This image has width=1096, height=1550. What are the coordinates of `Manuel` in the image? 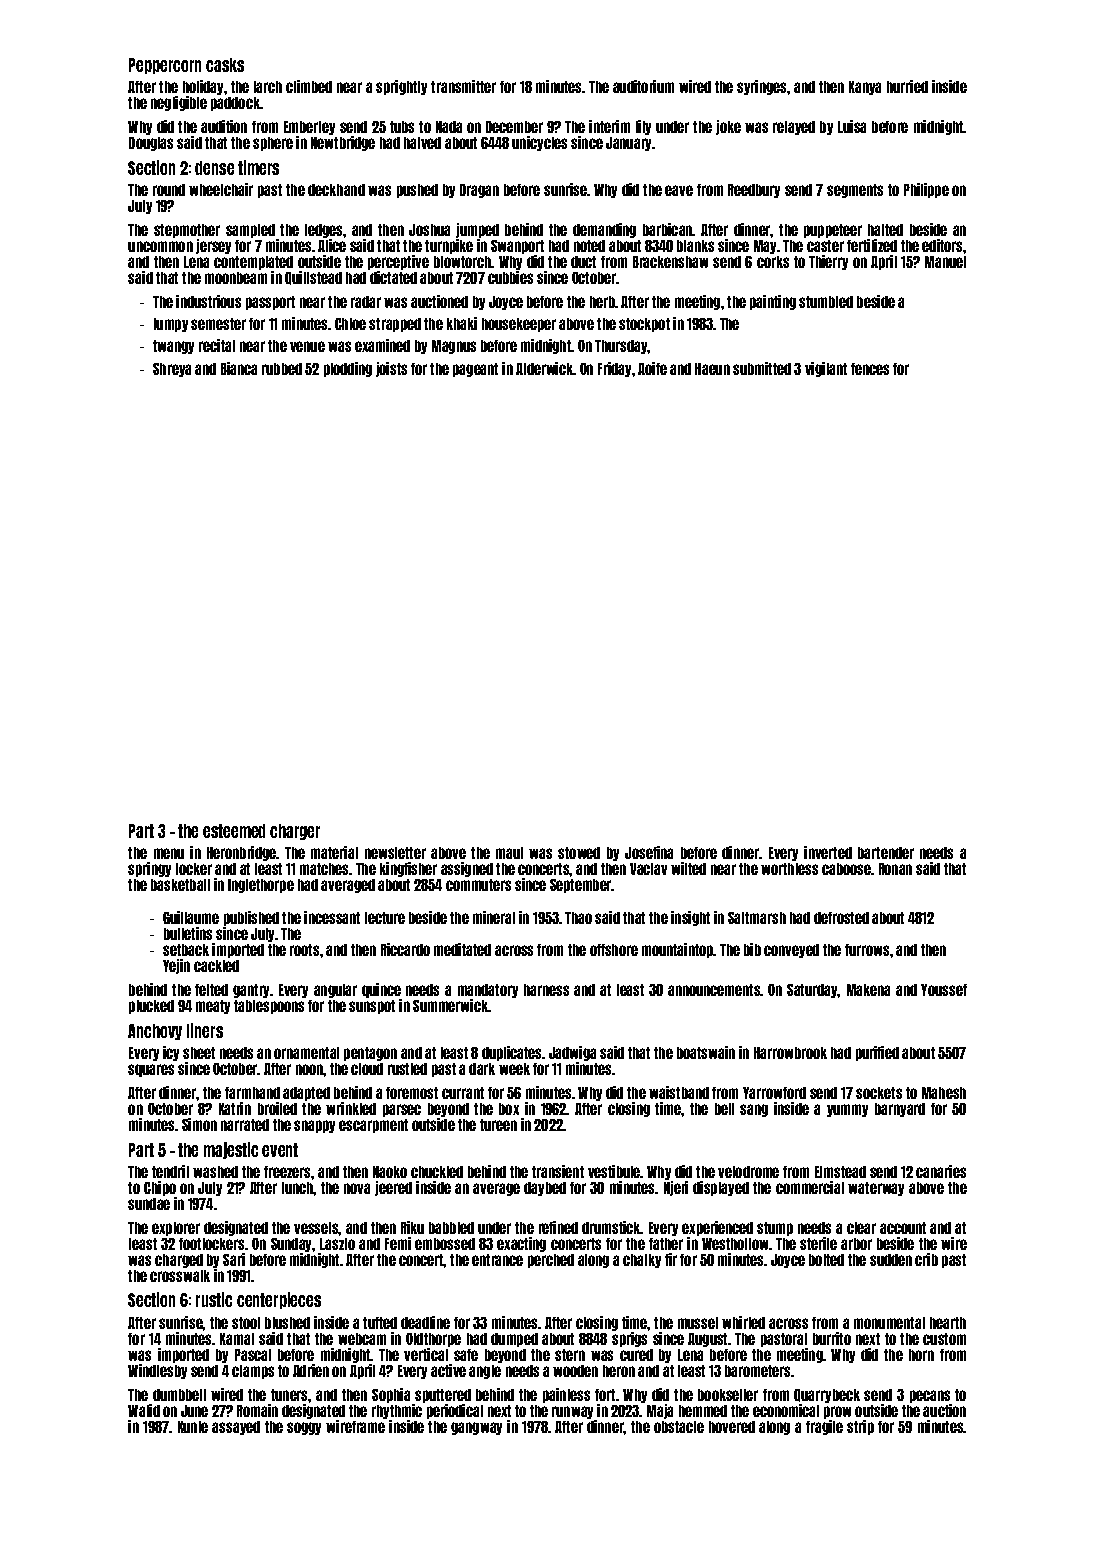 It's located at (945, 262).
